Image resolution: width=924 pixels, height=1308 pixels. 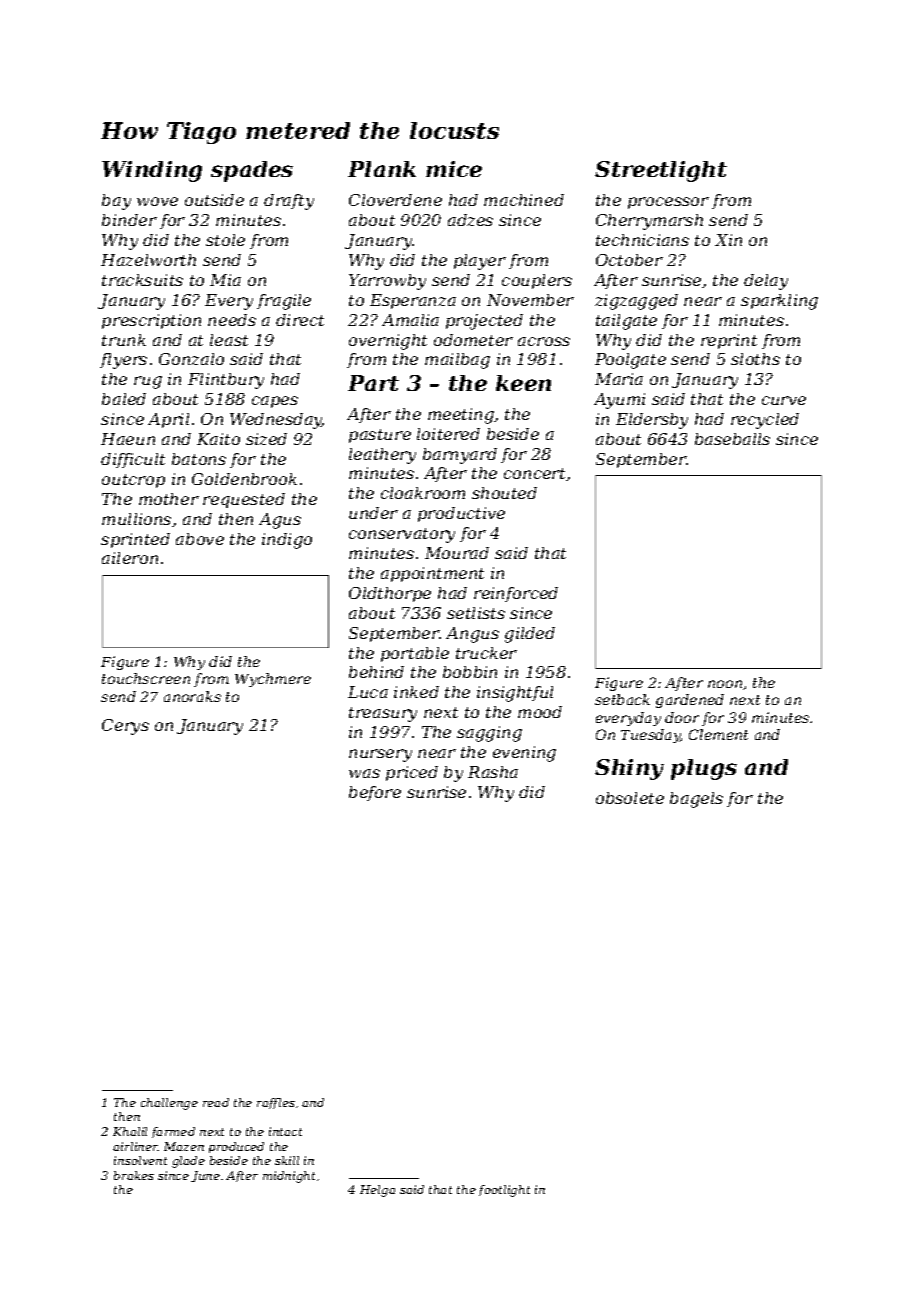 I want to click on outside, so click(x=214, y=200).
